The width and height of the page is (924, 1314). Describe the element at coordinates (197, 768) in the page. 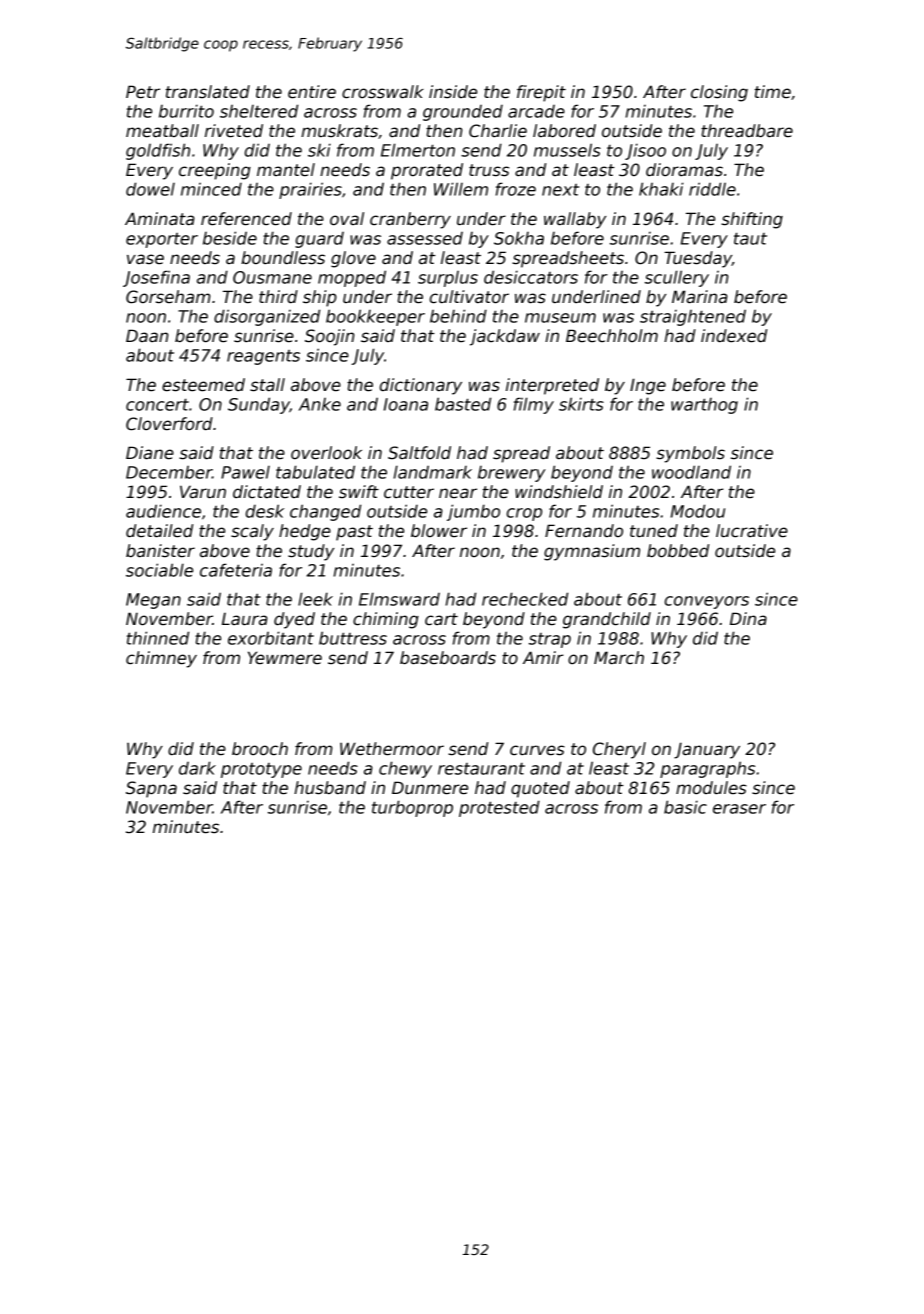

I see `dark` at that location.
